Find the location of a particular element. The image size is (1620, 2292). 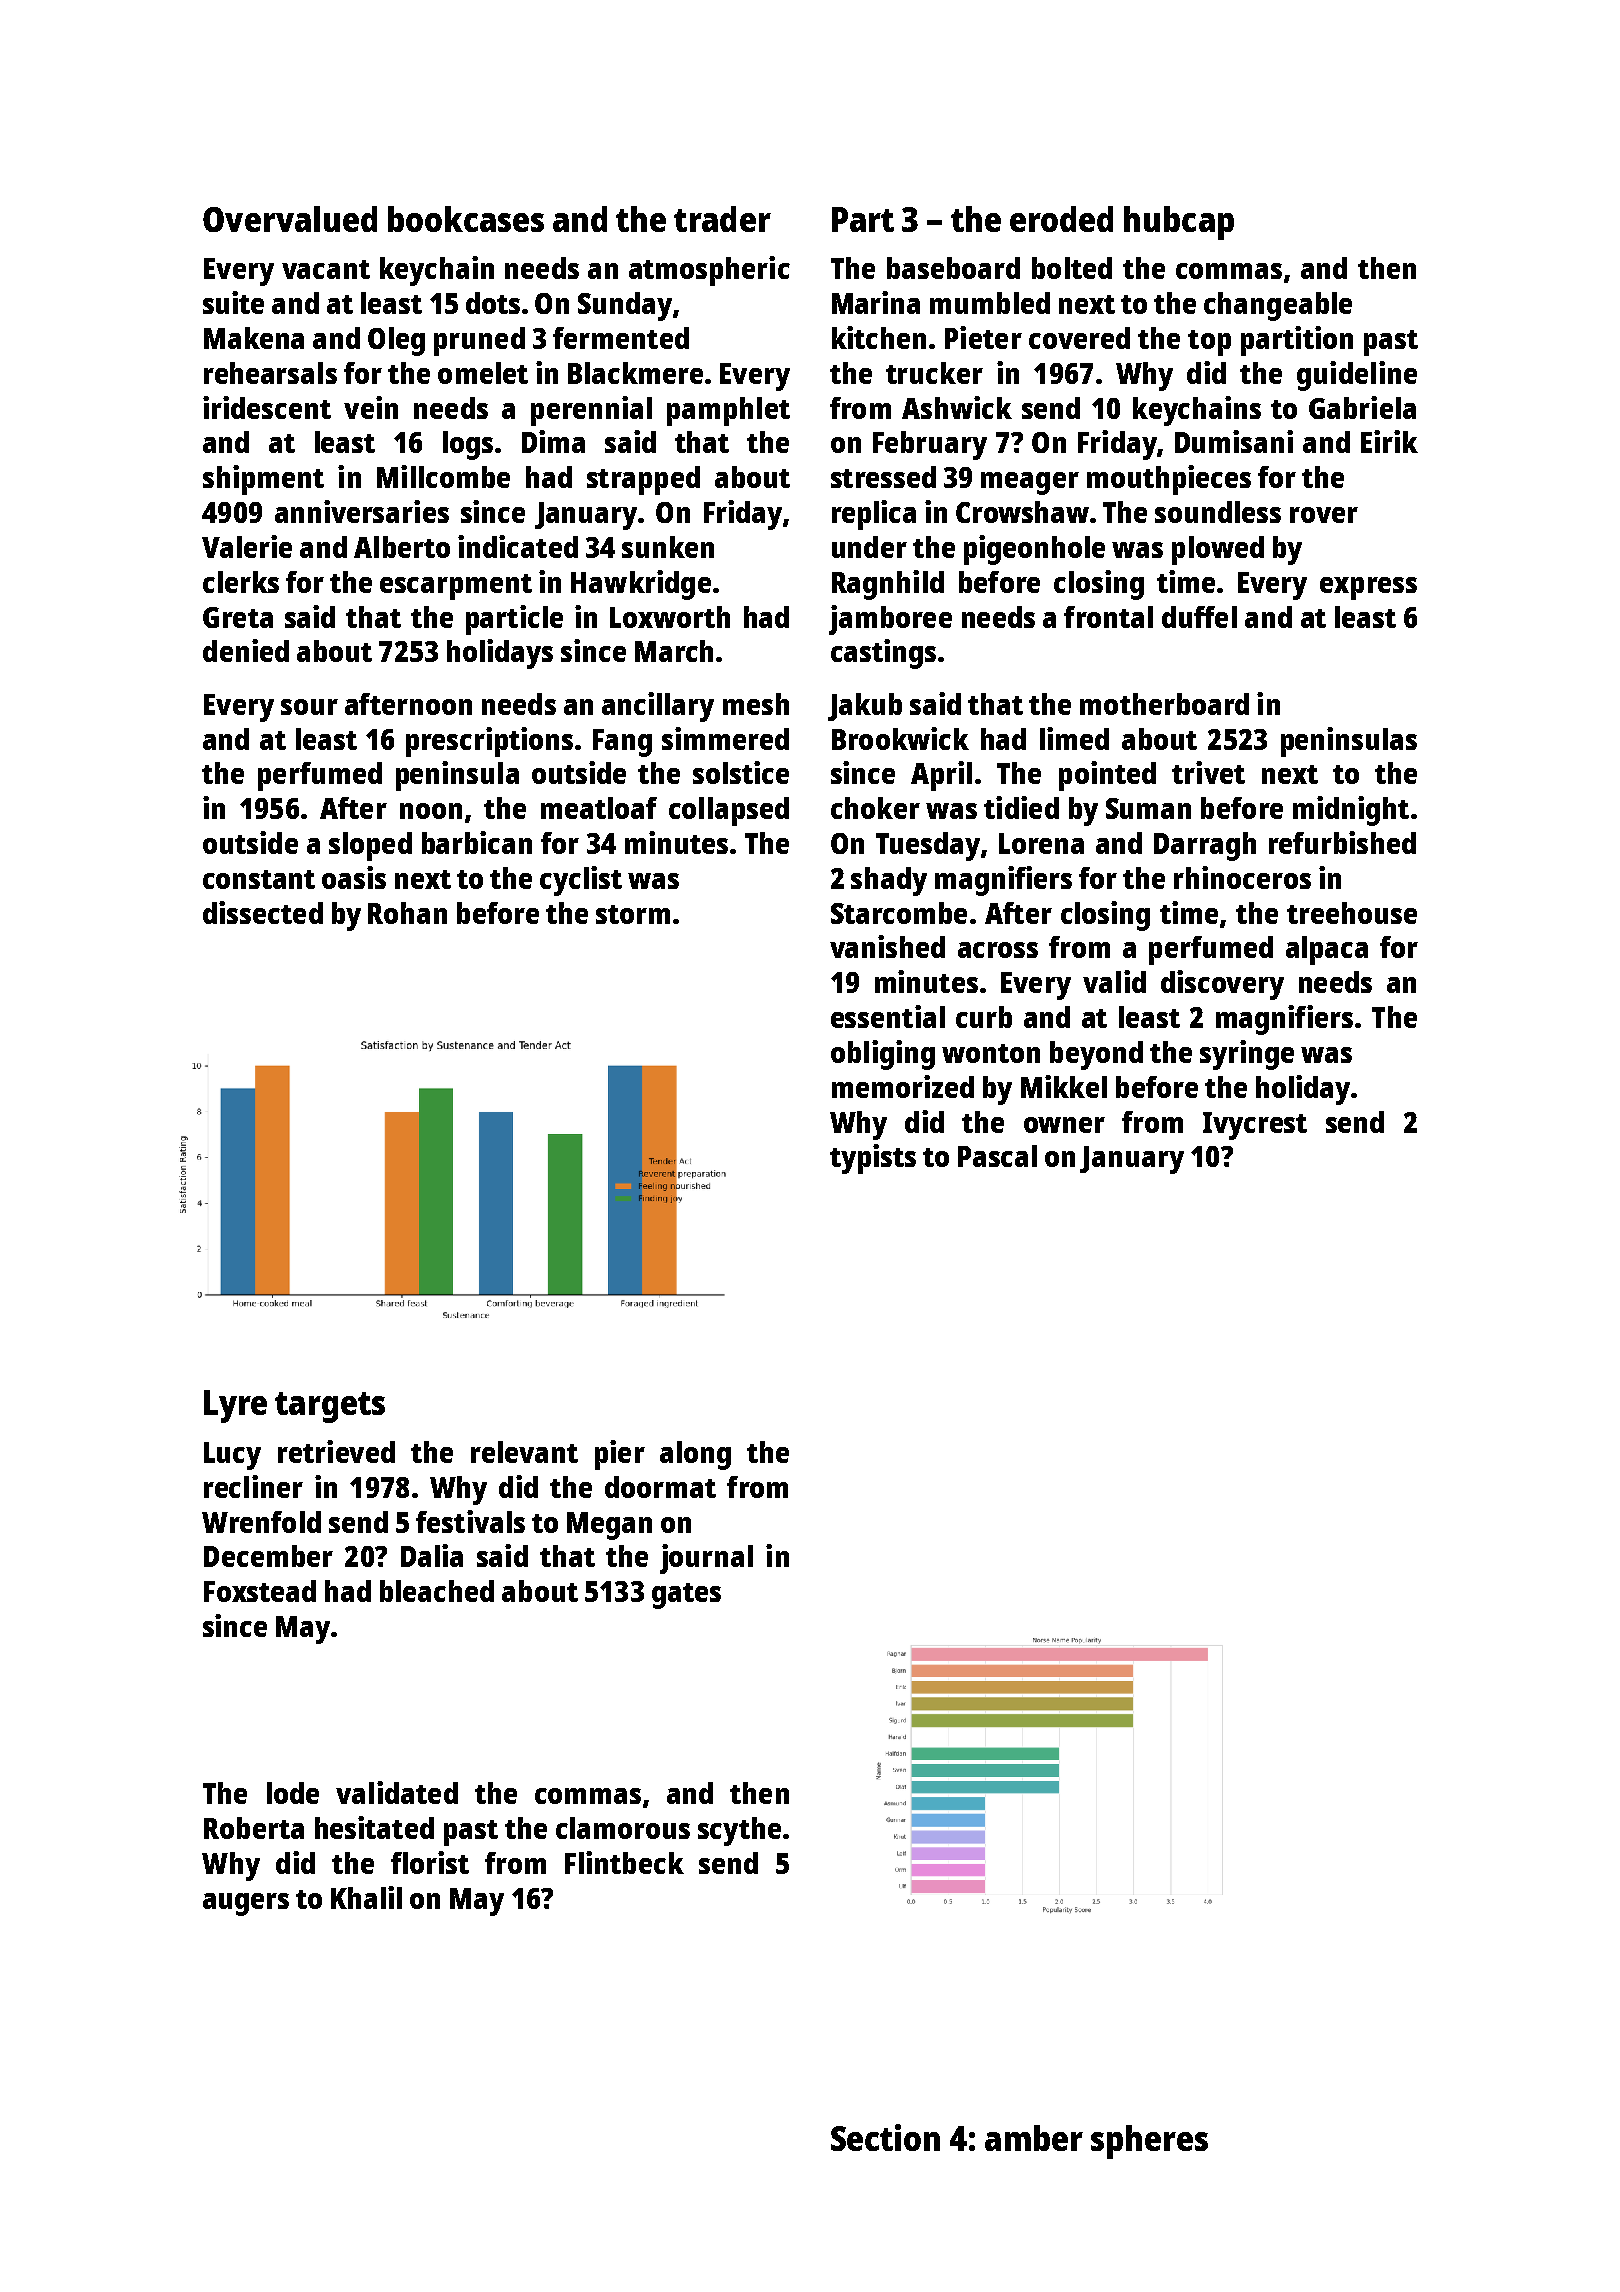

typists is located at coordinates (873, 1159).
